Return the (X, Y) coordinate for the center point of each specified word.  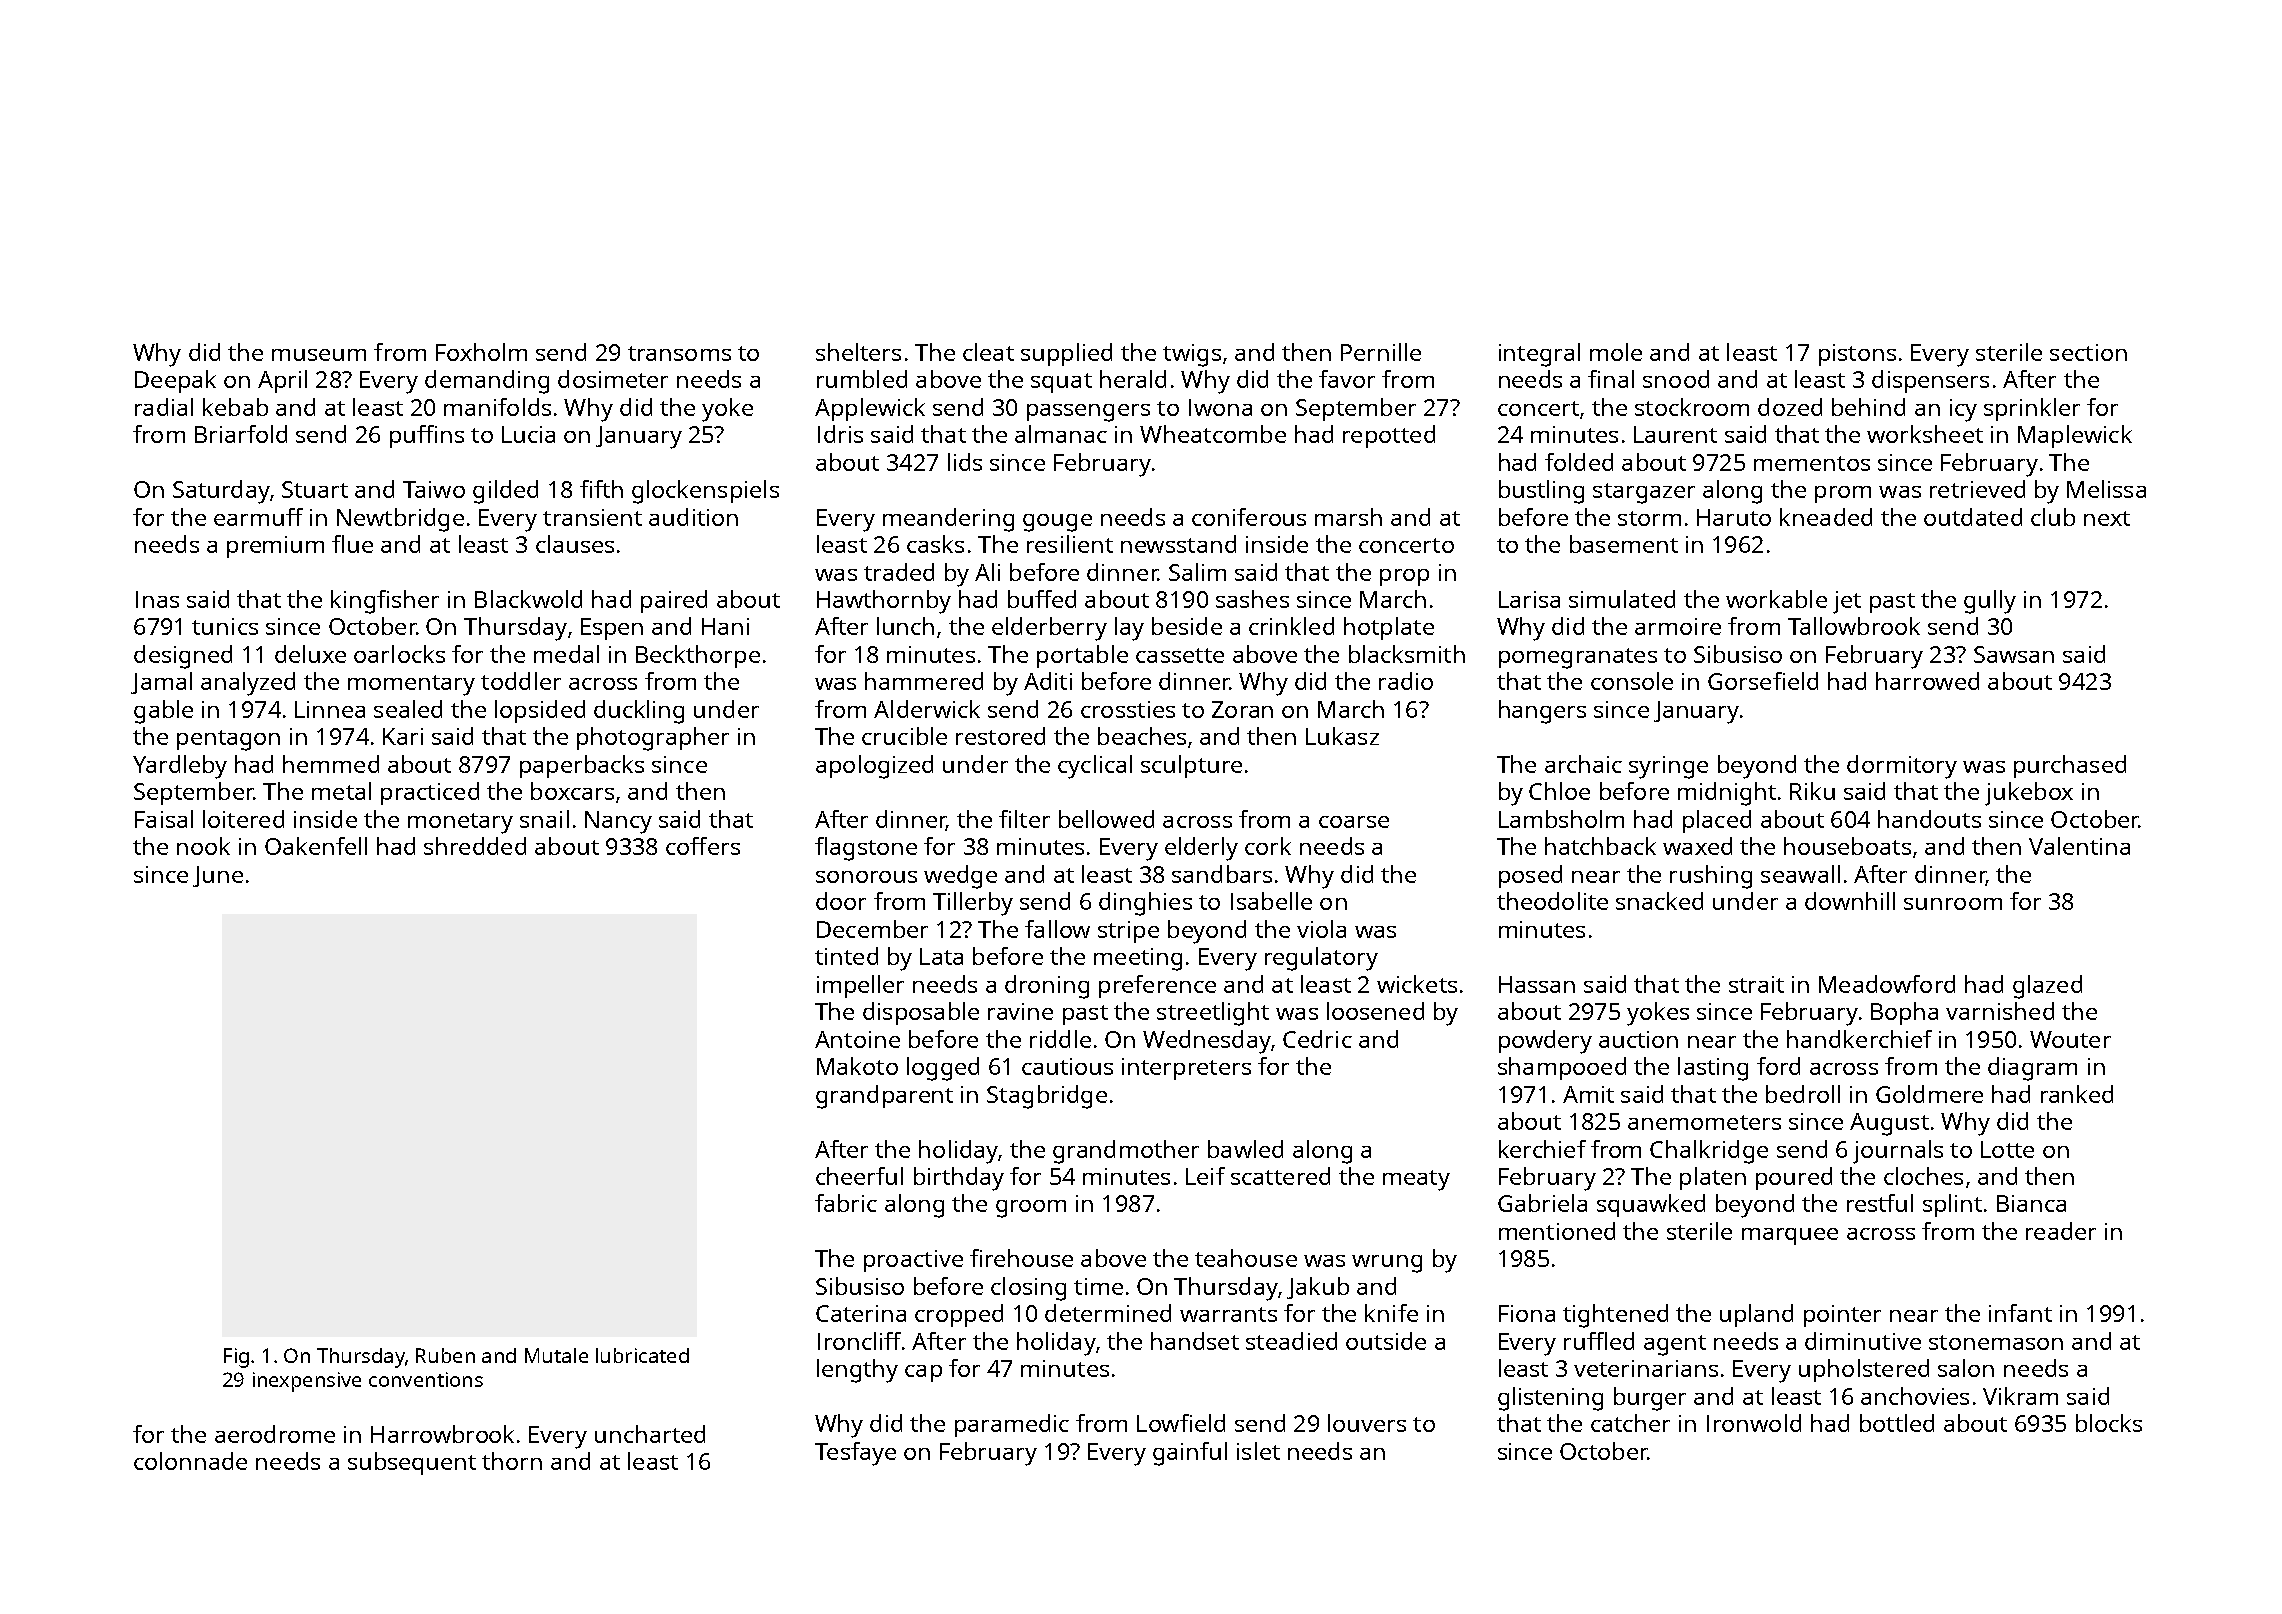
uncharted (650, 1434)
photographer (653, 739)
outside (1386, 1341)
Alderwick (927, 709)
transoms (679, 353)
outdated (1973, 517)
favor (1347, 379)
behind (1868, 407)
